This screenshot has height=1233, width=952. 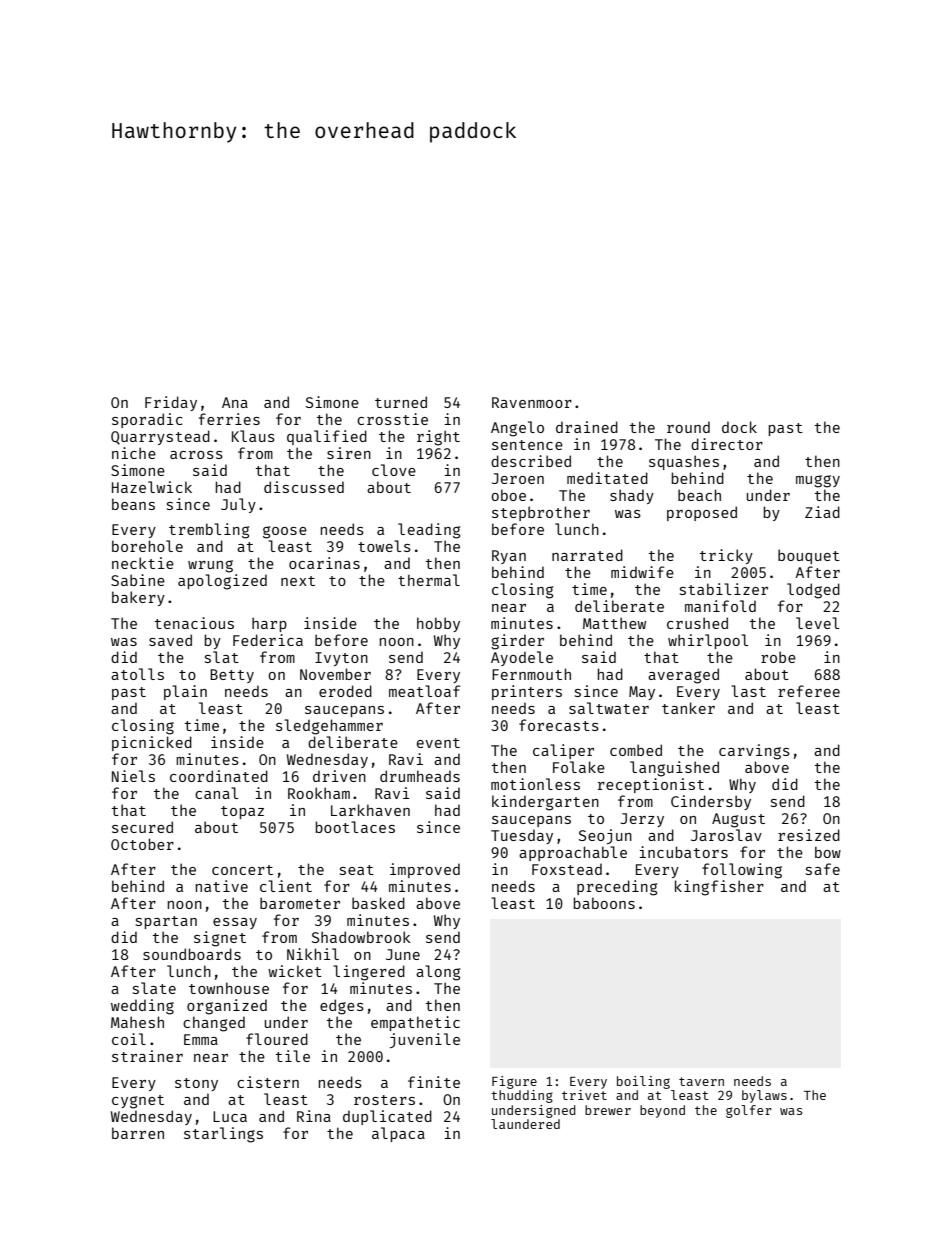 I want to click on Ryan, so click(x=509, y=557).
